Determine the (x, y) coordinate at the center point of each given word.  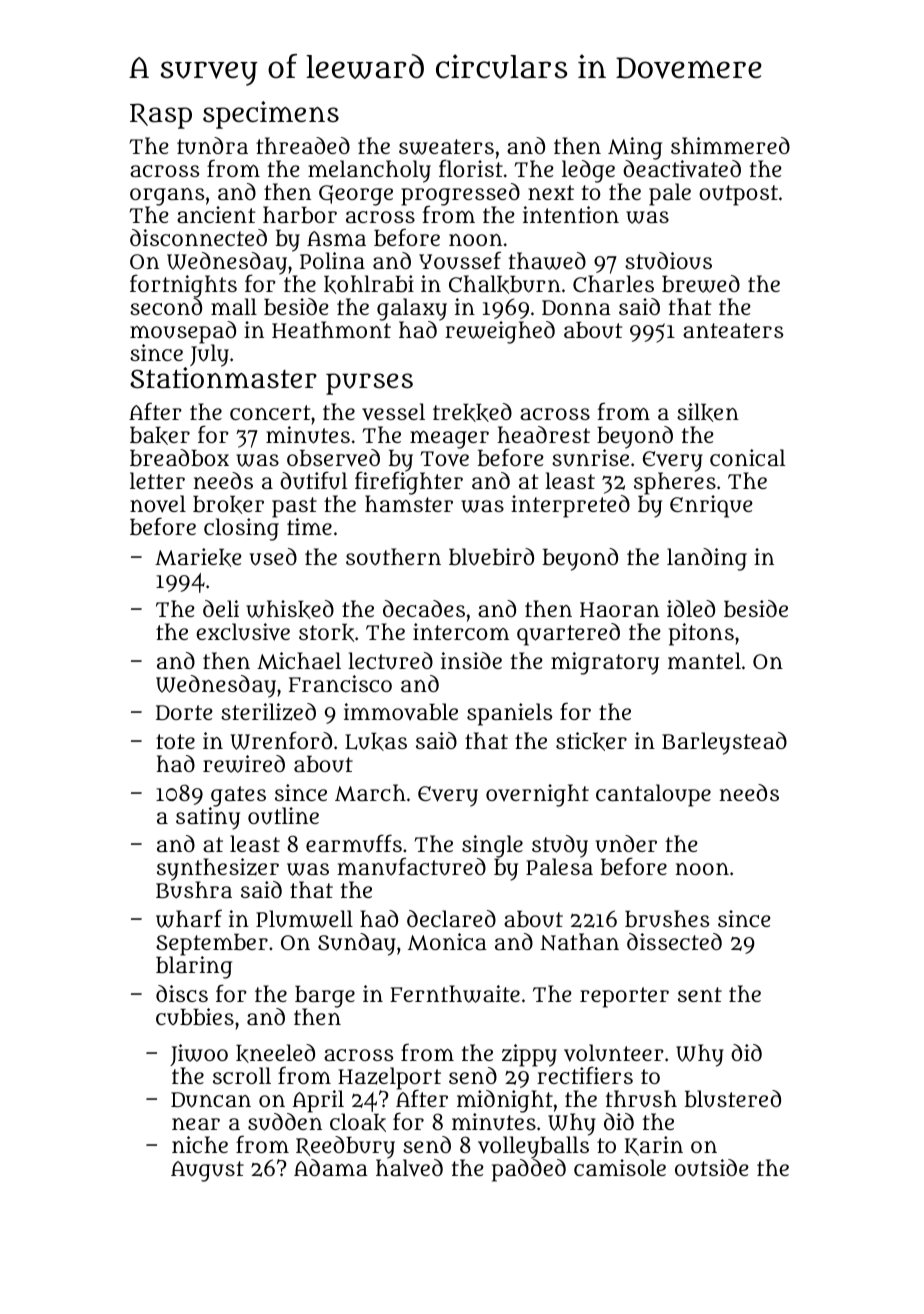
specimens (271, 115)
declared (451, 918)
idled (691, 608)
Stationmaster (223, 378)
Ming (635, 148)
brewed (701, 284)
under (626, 844)
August (207, 1171)
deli (221, 608)
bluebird (491, 557)
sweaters (446, 147)
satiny (208, 818)
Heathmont (331, 329)
